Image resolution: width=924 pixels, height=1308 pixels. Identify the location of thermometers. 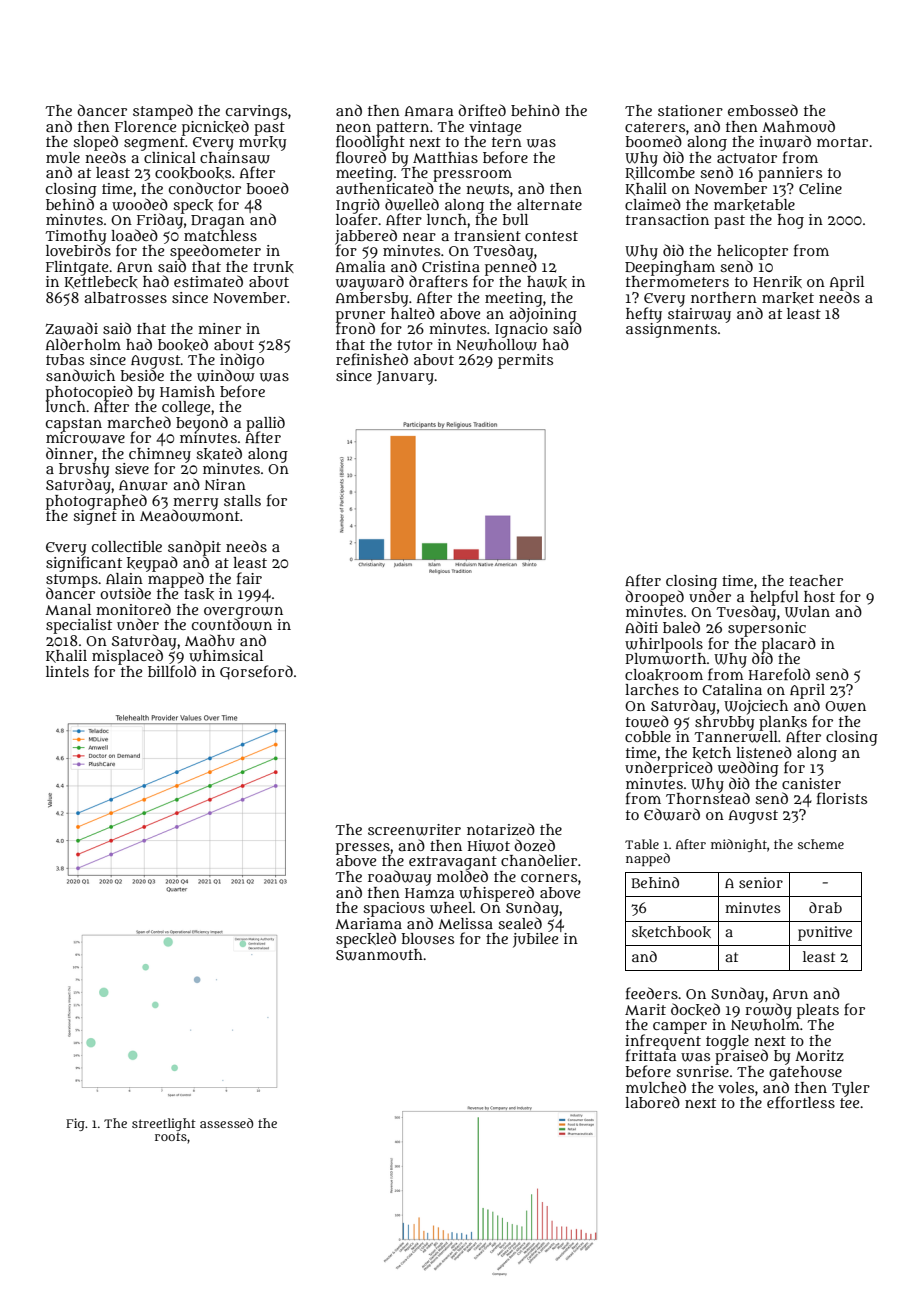
(677, 281).
